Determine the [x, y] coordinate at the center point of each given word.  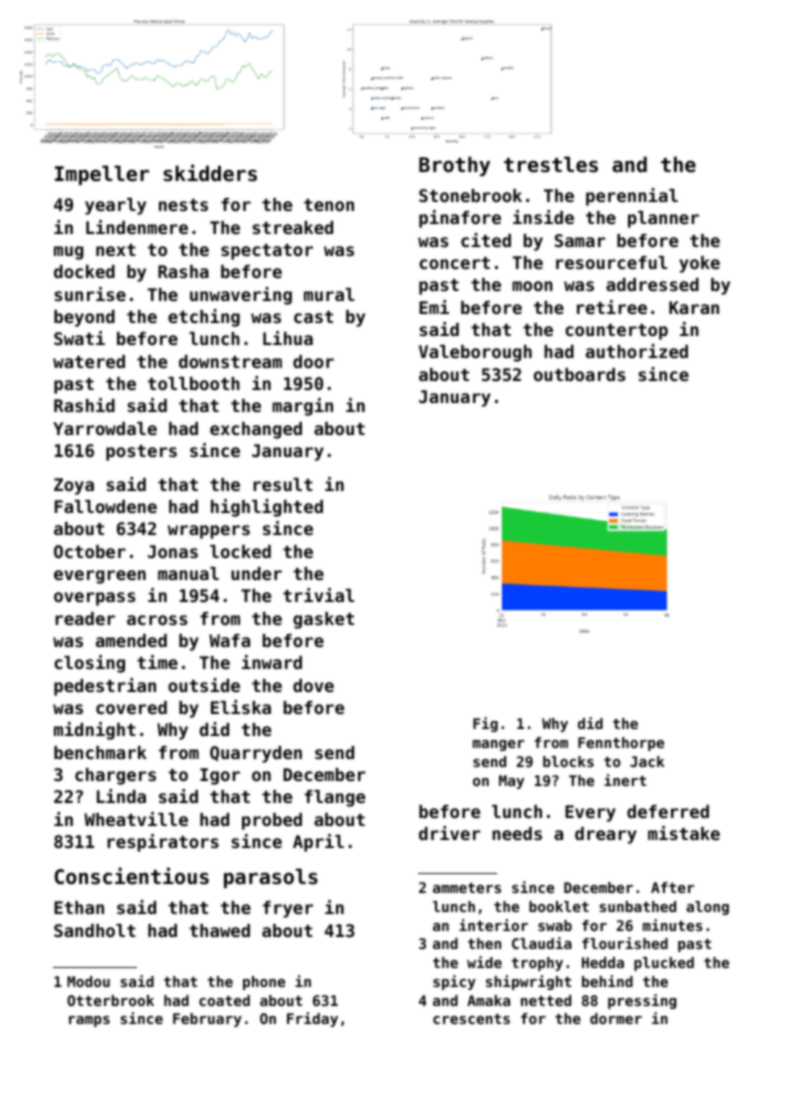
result [283, 484]
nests [183, 205]
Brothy [454, 166]
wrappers [209, 532]
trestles [551, 164]
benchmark [100, 752]
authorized [637, 351]
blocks [568, 761]
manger [498, 745]
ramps [89, 1021]
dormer [616, 1018]
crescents [471, 1019]
